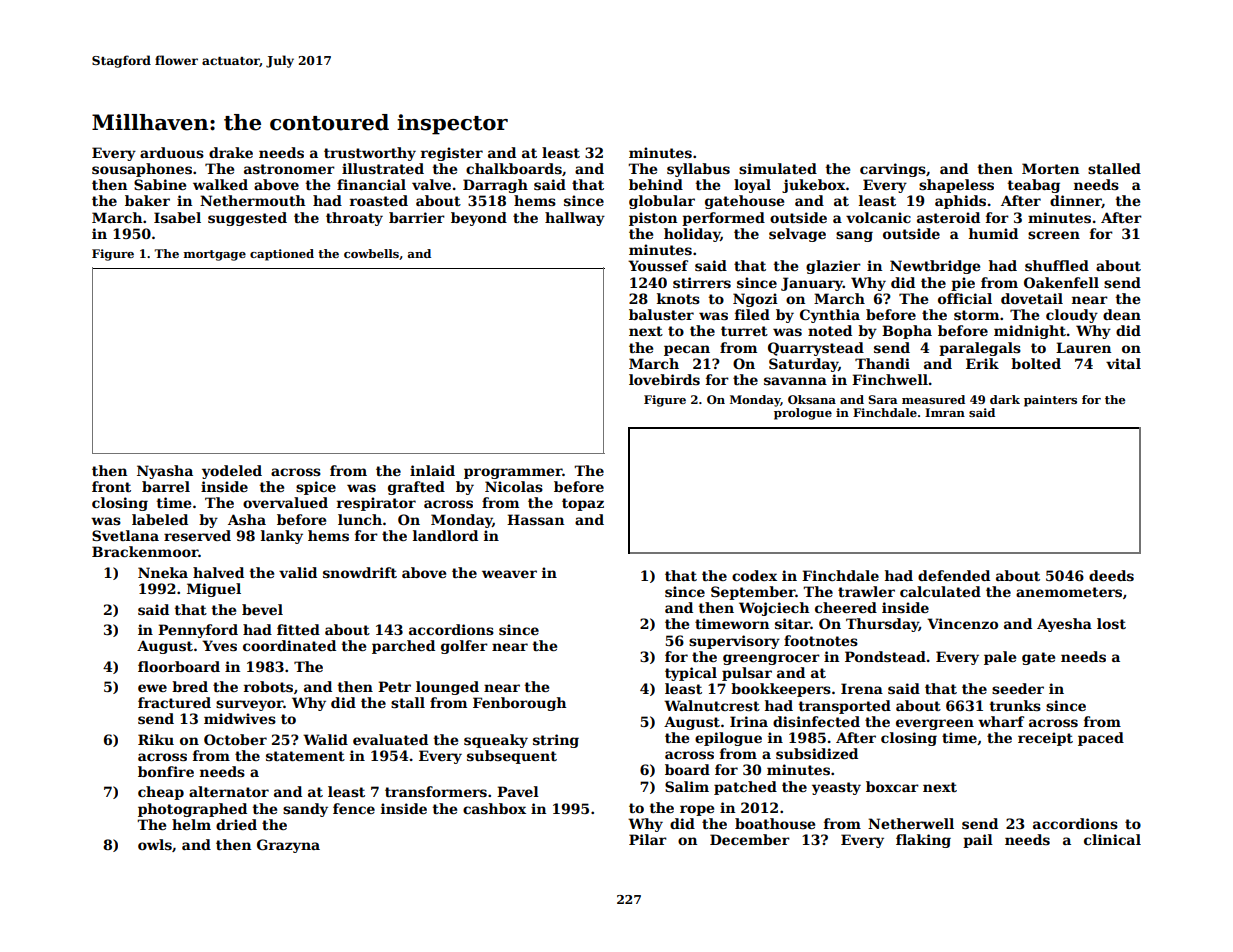 The height and width of the screenshot is (952, 1233). What do you see at coordinates (163, 572) in the screenshot?
I see `Nneka` at bounding box center [163, 572].
